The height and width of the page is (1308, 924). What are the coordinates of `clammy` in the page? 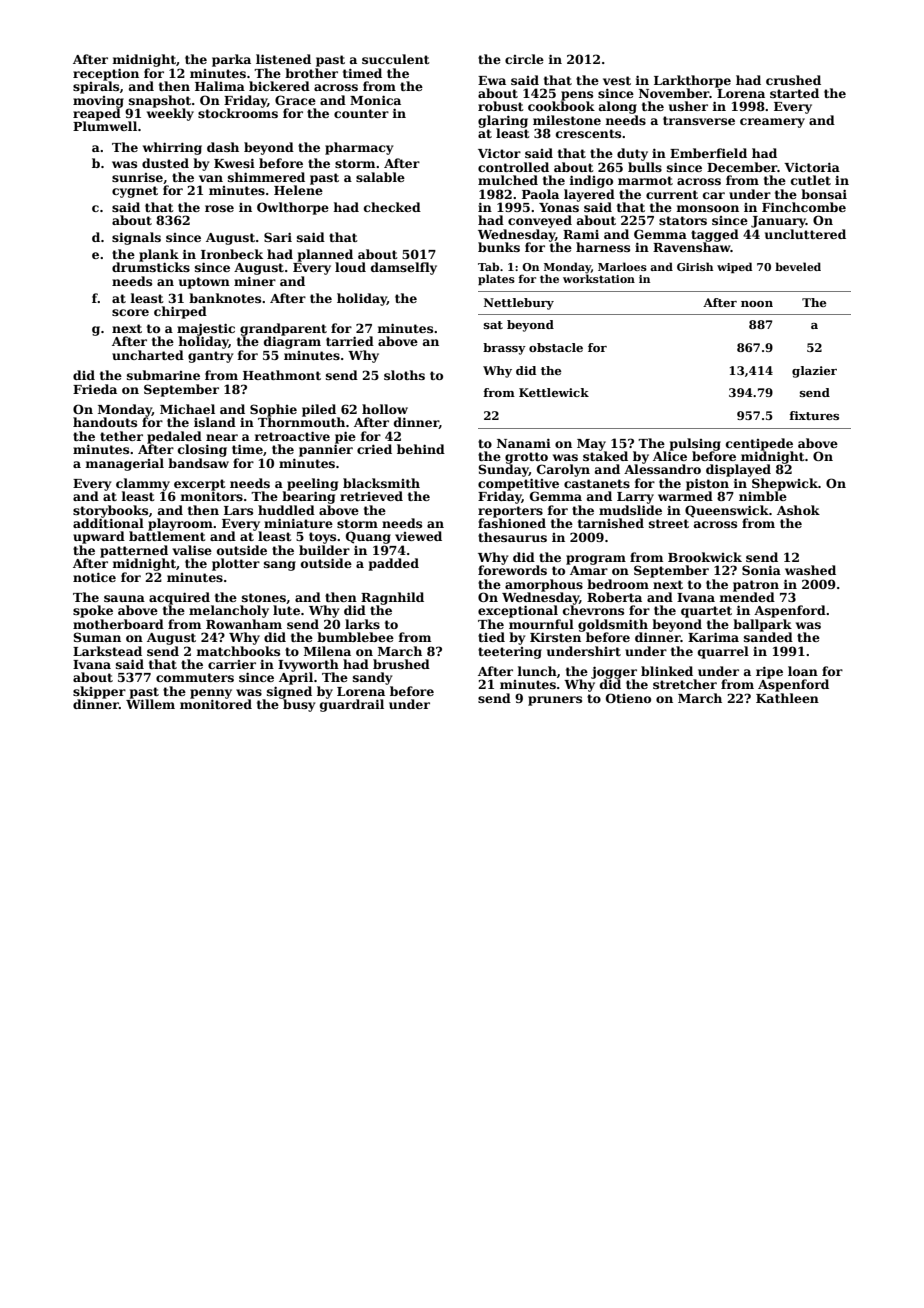 It's located at (143, 484).
